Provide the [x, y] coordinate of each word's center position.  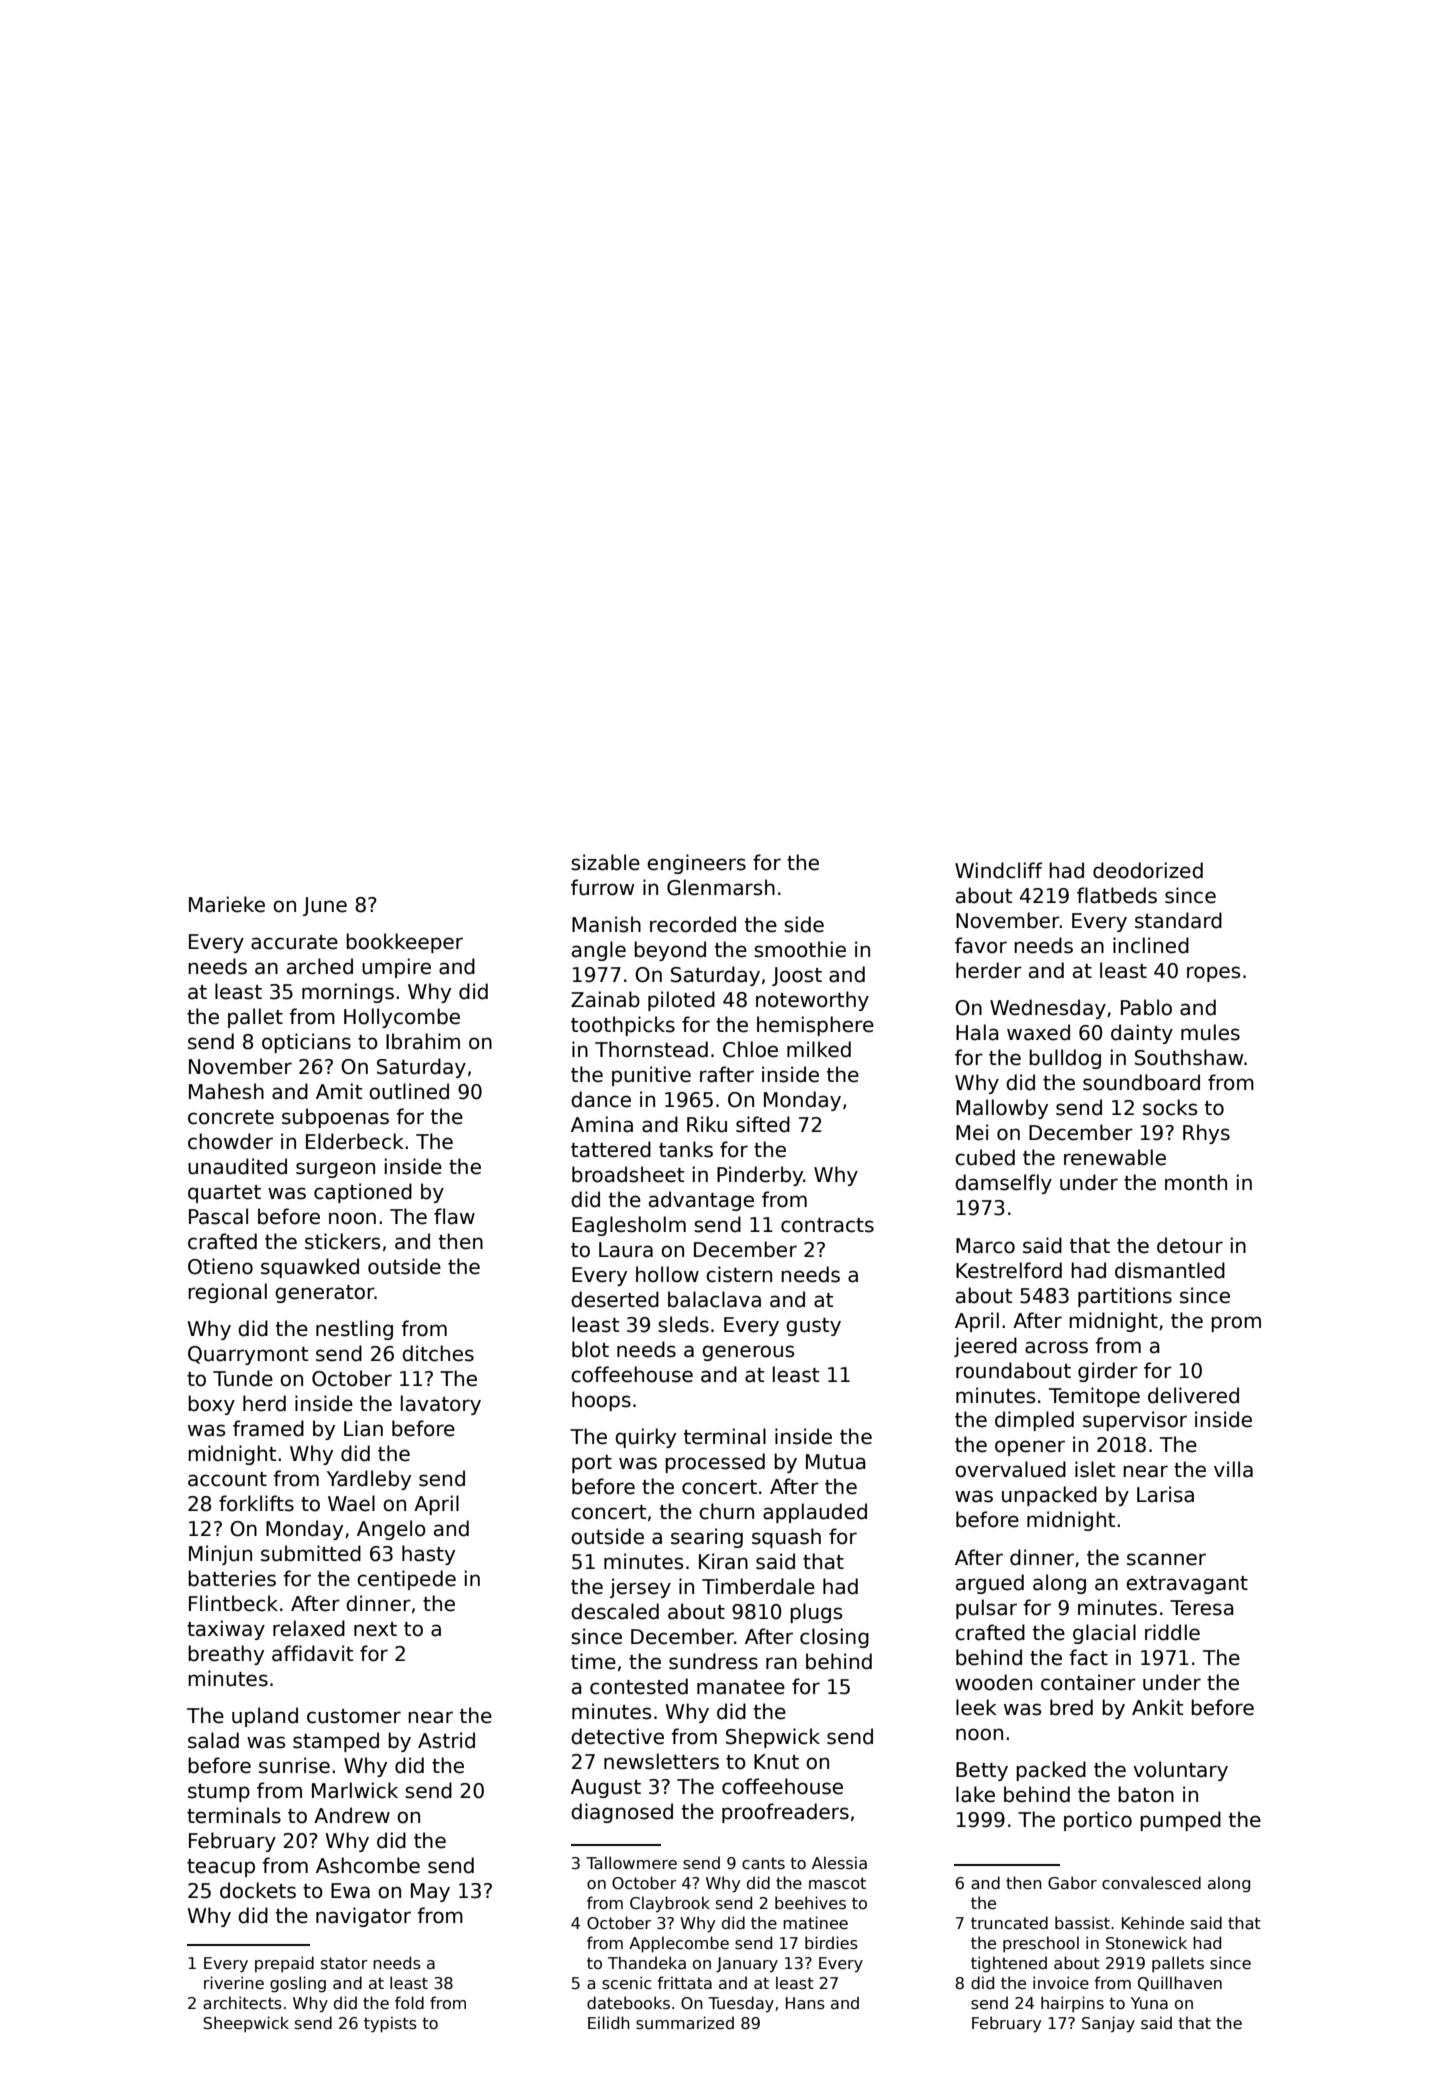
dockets [258, 1890]
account [227, 1479]
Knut [776, 1762]
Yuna [1149, 2003]
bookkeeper [404, 943]
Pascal [218, 1216]
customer [354, 1716]
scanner [1166, 1559]
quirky [645, 1438]
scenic [626, 1983]
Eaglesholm [629, 1226]
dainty [1142, 1034]
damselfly [1003, 1184]
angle [599, 951]
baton [1146, 1794]
